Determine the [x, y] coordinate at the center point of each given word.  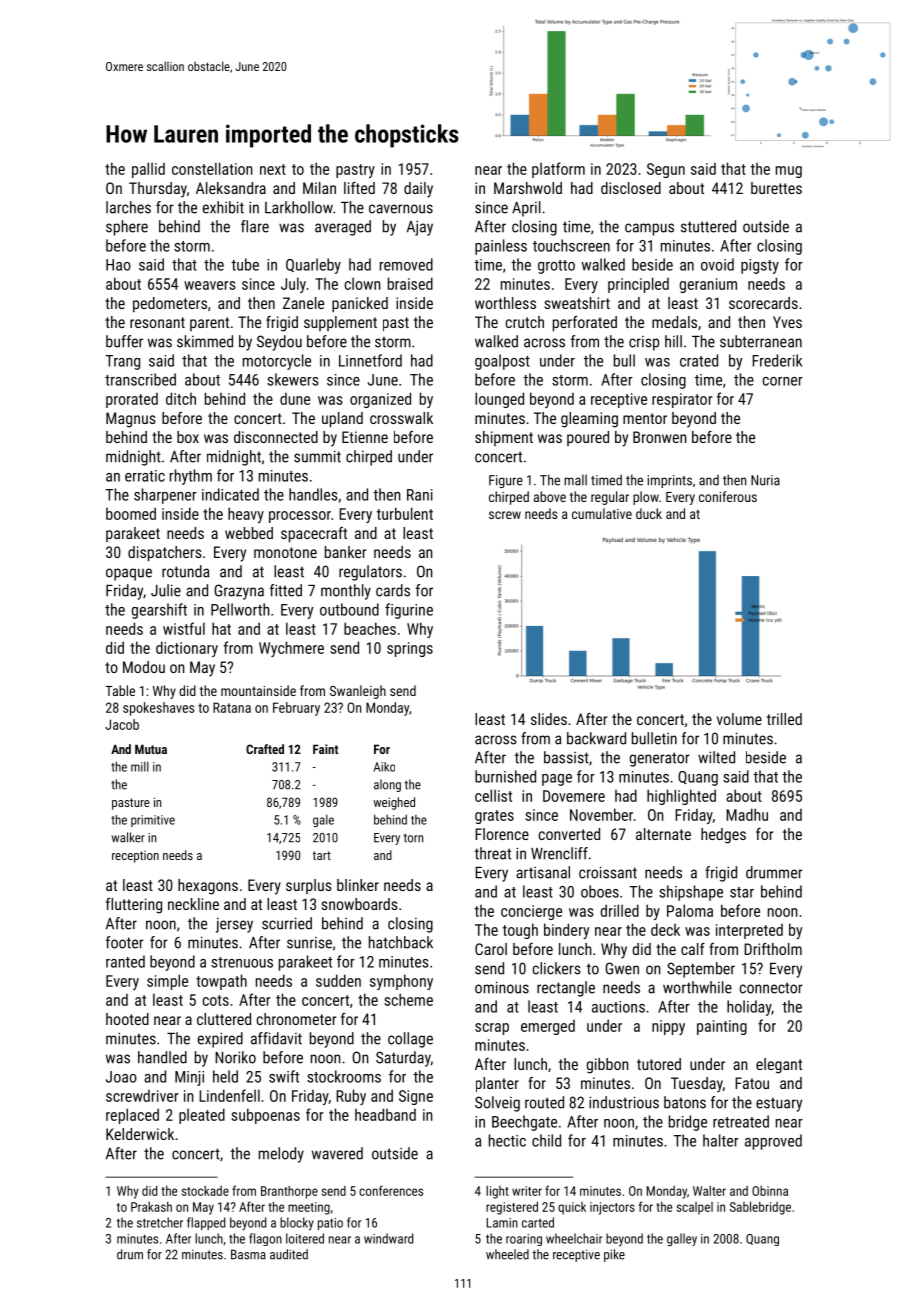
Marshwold [528, 188]
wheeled [507, 1254]
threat [492, 853]
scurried [287, 923]
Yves [787, 322]
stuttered [708, 226]
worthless [505, 303]
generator [660, 759]
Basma [248, 1254]
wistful [184, 628]
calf [693, 949]
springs [410, 649]
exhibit [223, 207]
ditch [181, 398]
